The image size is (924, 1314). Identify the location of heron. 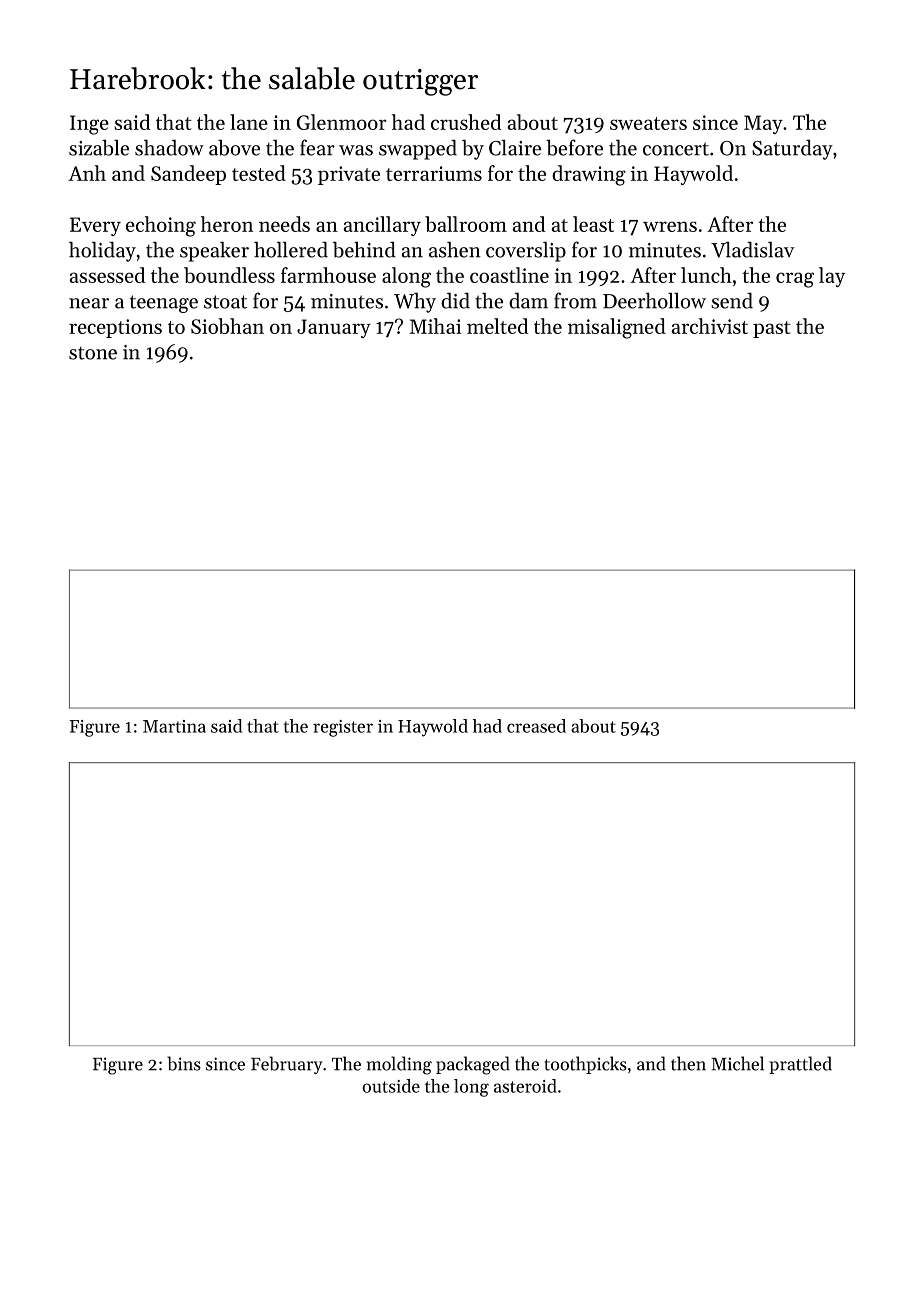
(227, 224).
